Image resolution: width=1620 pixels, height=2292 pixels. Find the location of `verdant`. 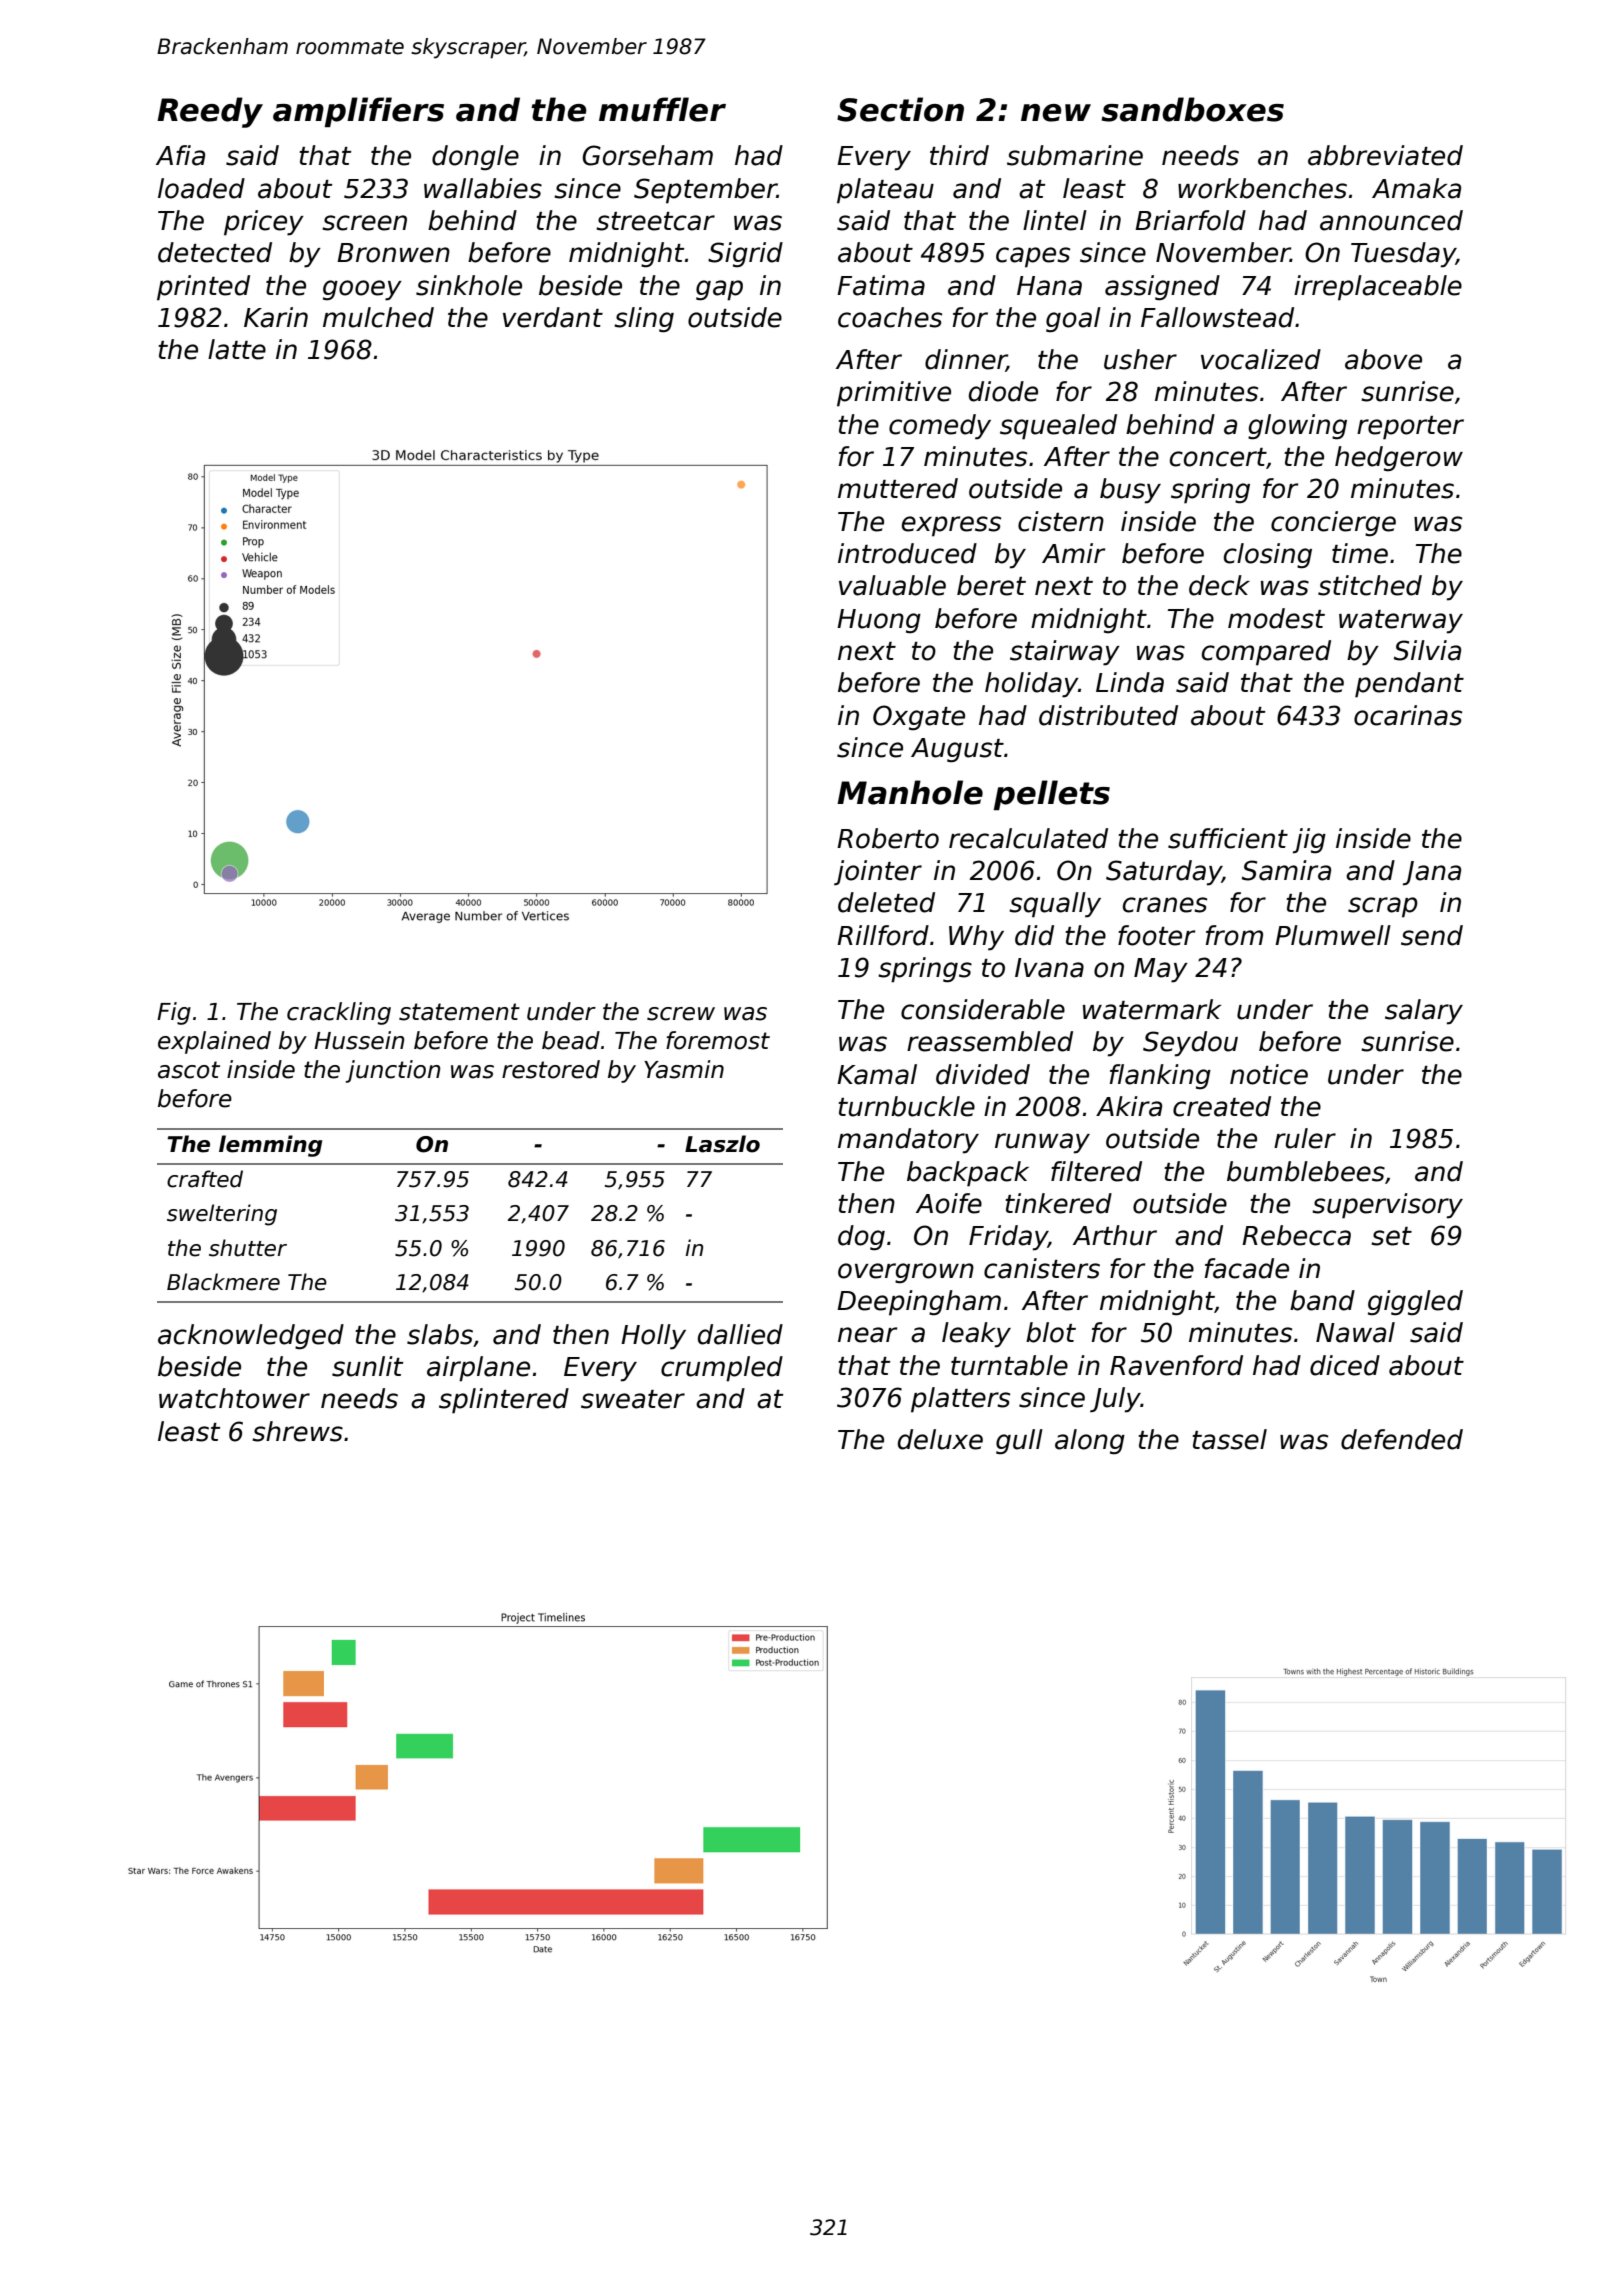

verdant is located at coordinates (553, 317).
